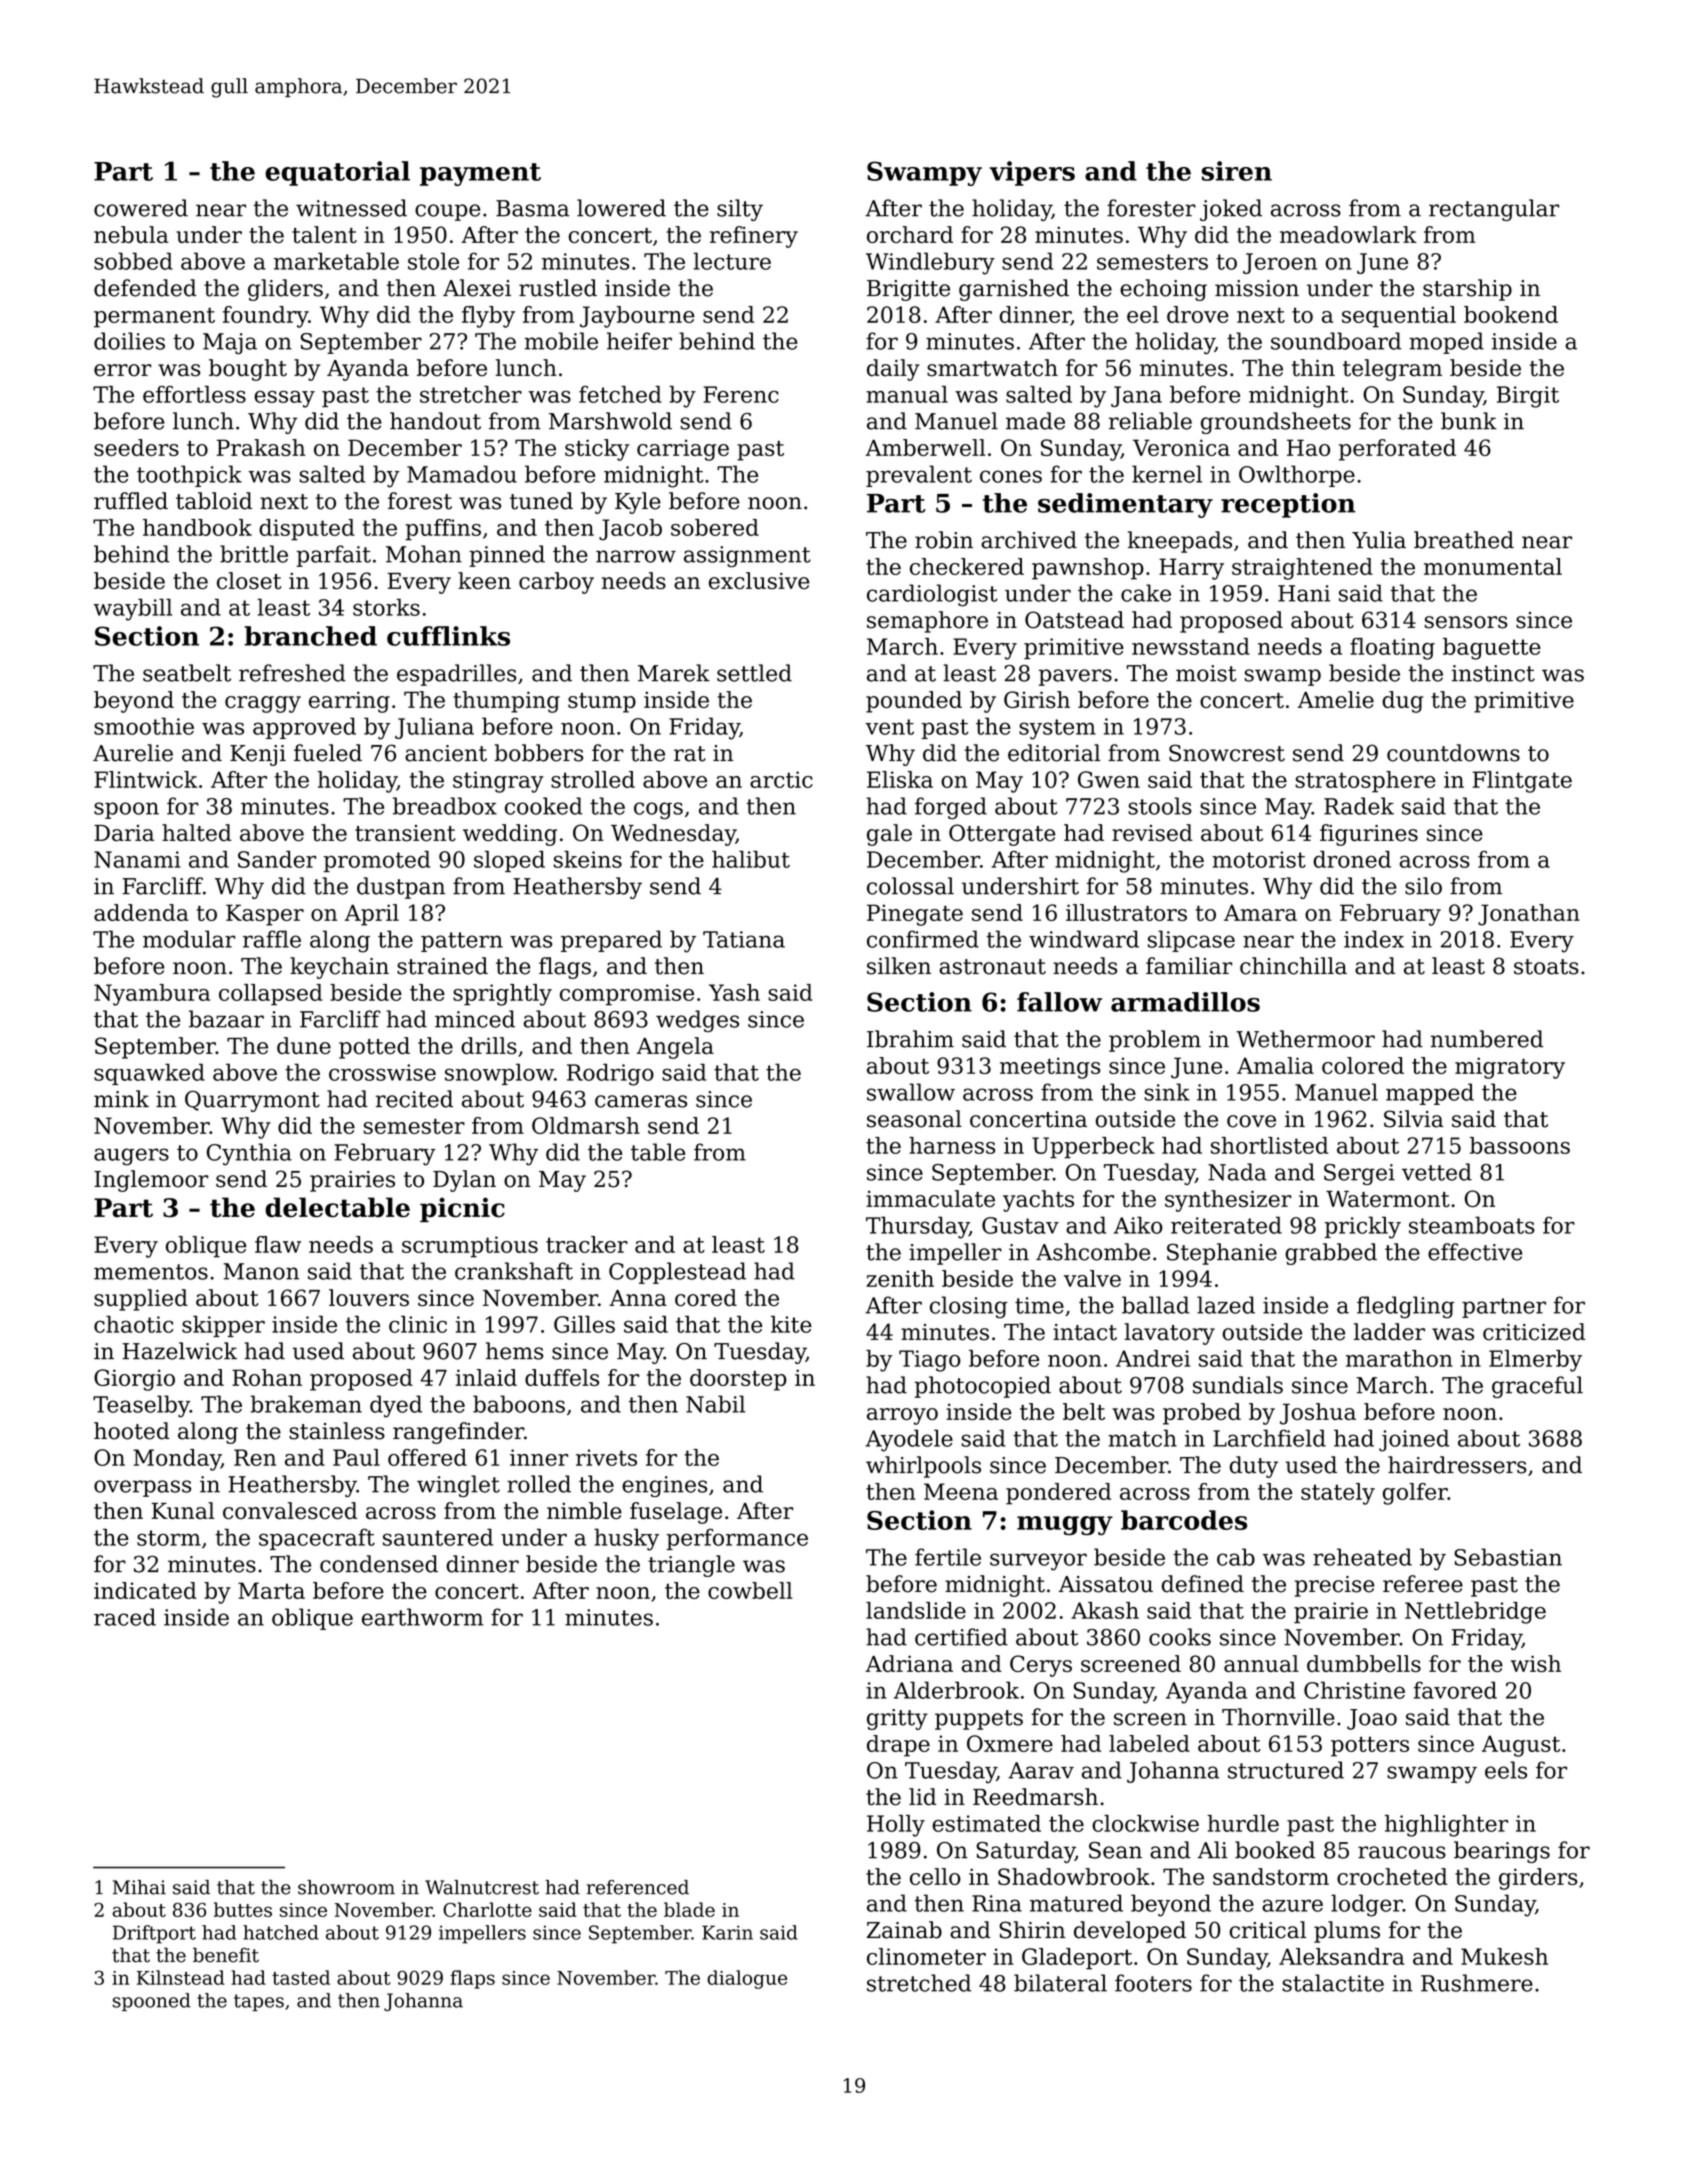 The image size is (1683, 2178). I want to click on Sander, so click(277, 859).
